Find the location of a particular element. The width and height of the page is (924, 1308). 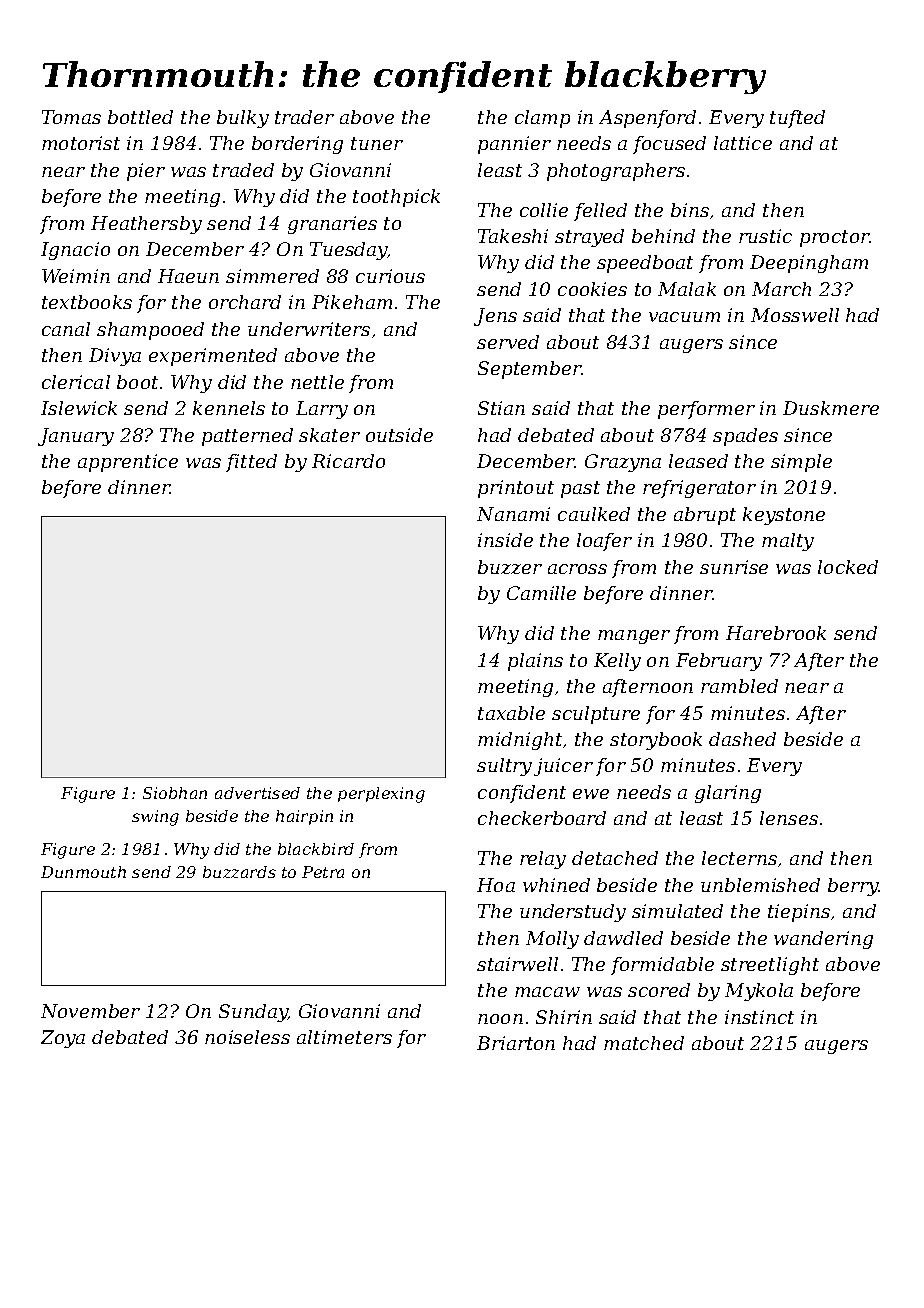

apprentice is located at coordinates (128, 463).
